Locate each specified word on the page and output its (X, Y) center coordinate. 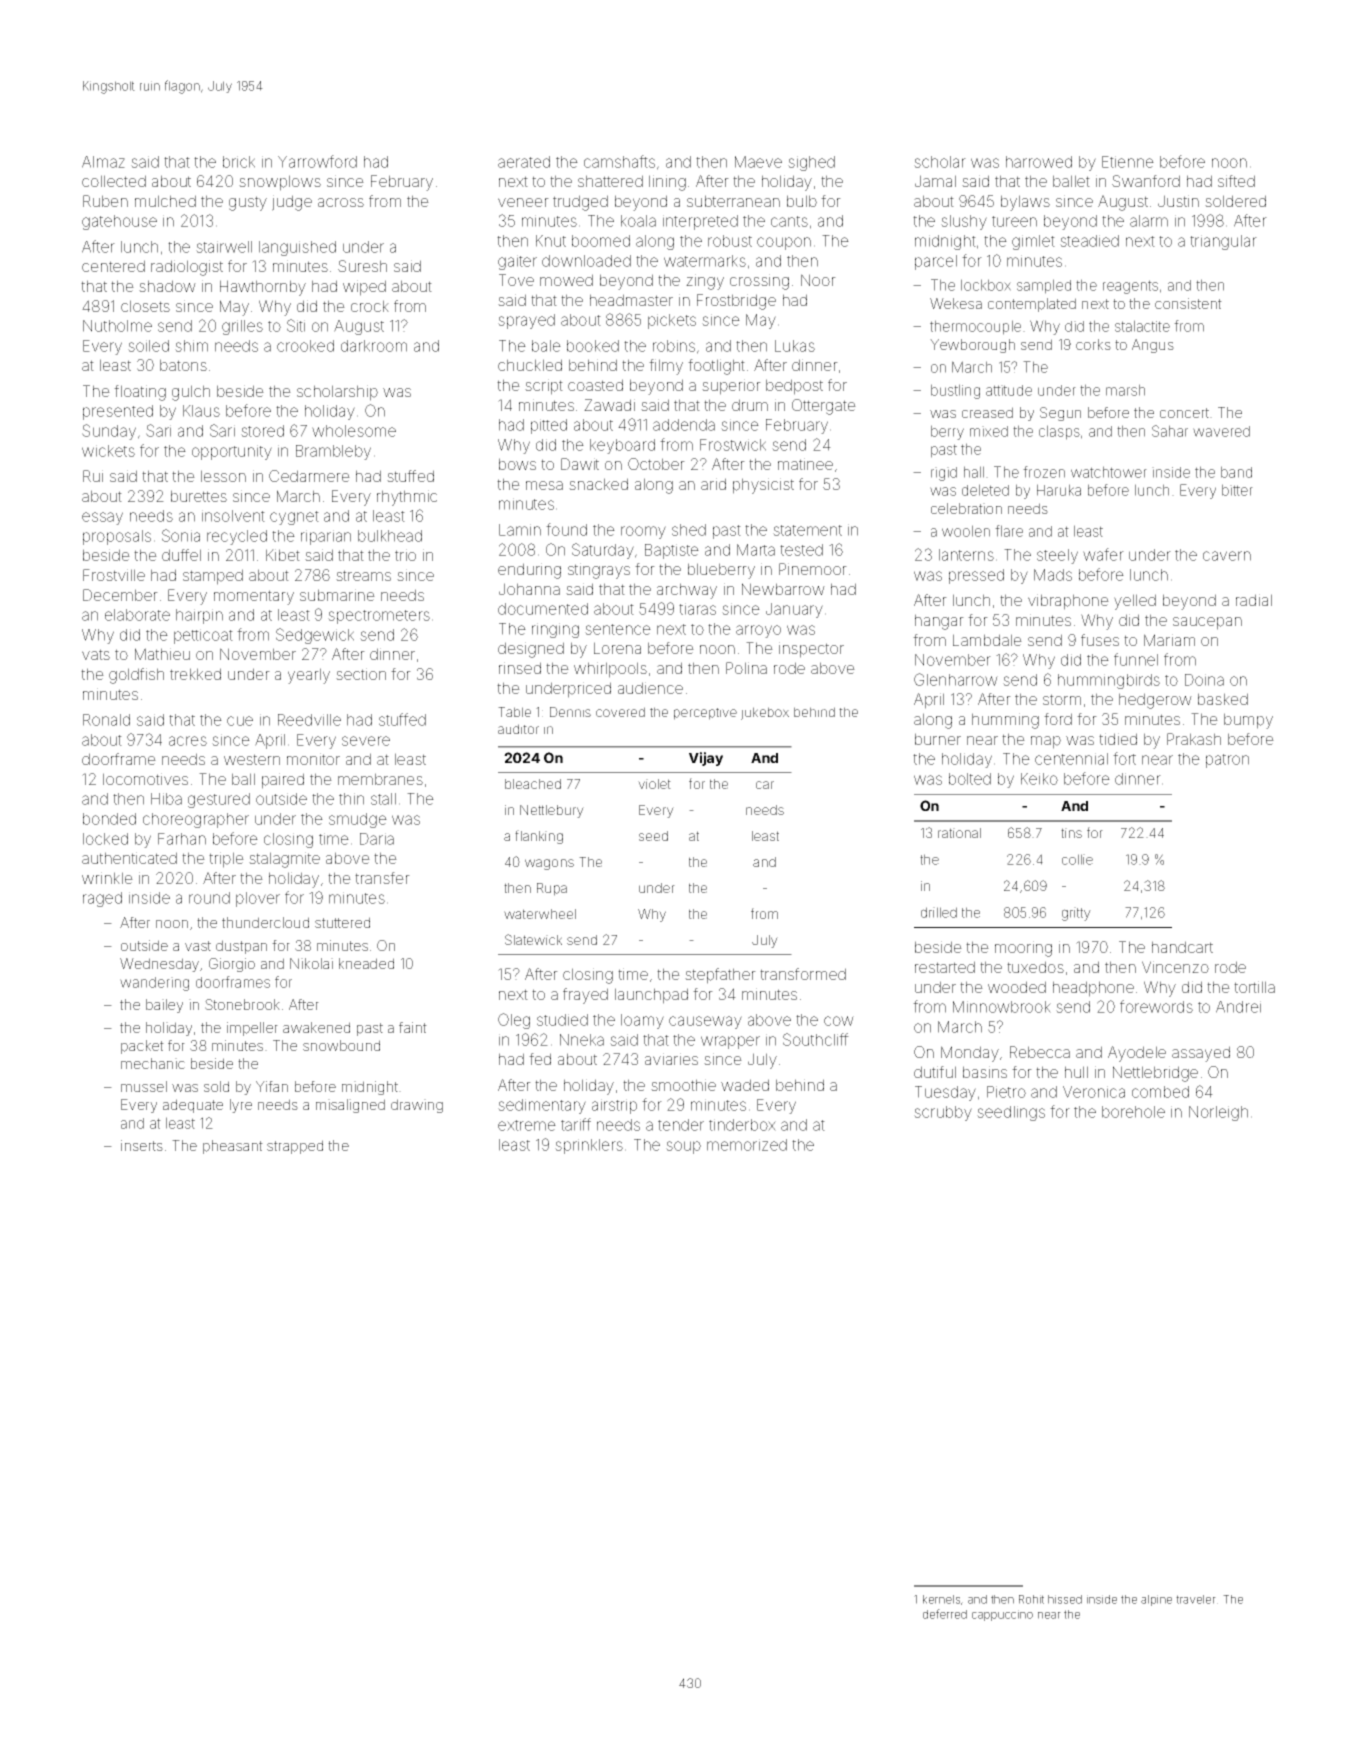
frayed (585, 996)
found (566, 529)
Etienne (1128, 162)
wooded (1017, 987)
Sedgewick (315, 636)
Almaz (103, 162)
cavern (1227, 556)
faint (413, 1027)
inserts (142, 1145)
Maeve (758, 162)
